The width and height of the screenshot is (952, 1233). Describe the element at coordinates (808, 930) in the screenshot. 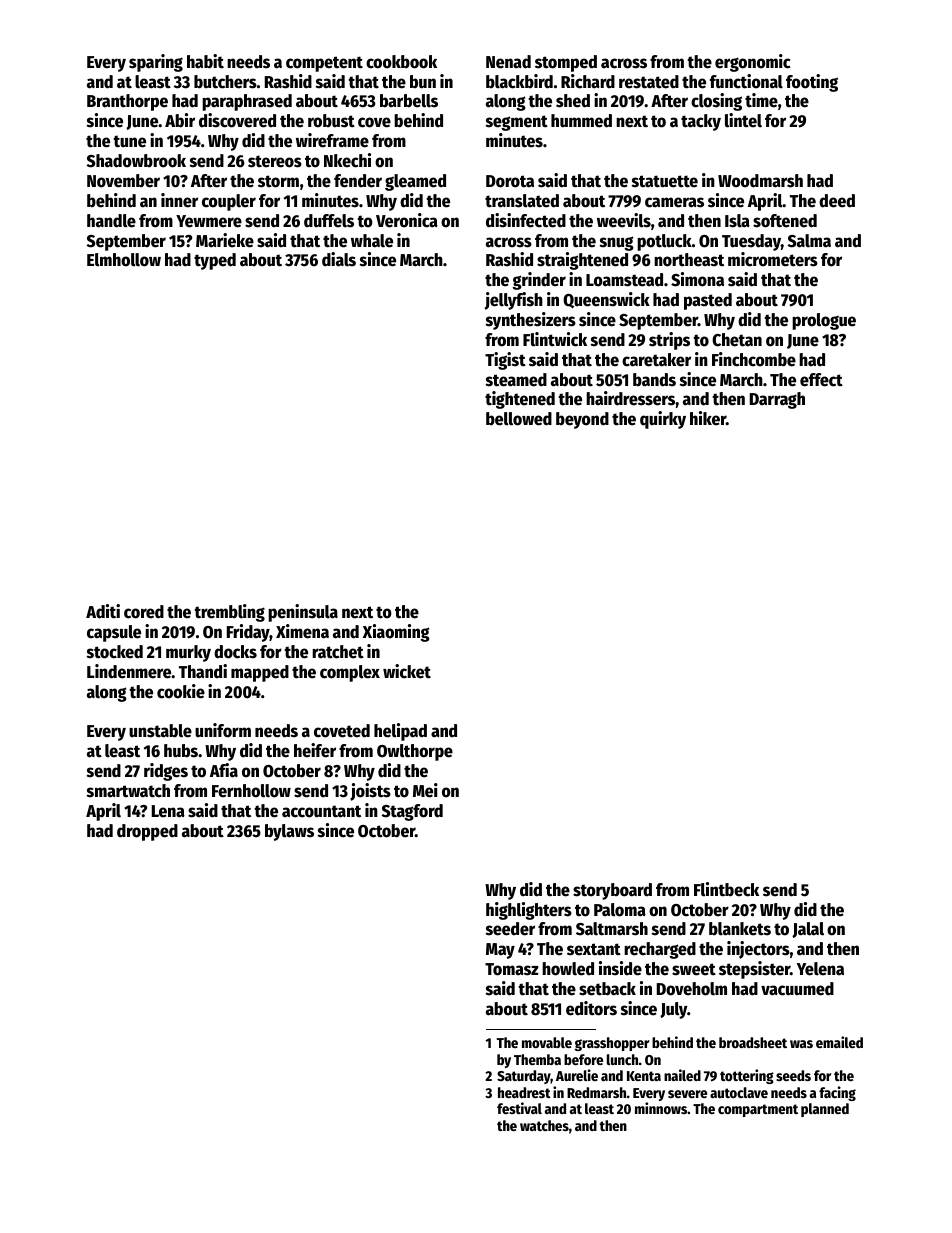

I see `Jalal` at that location.
